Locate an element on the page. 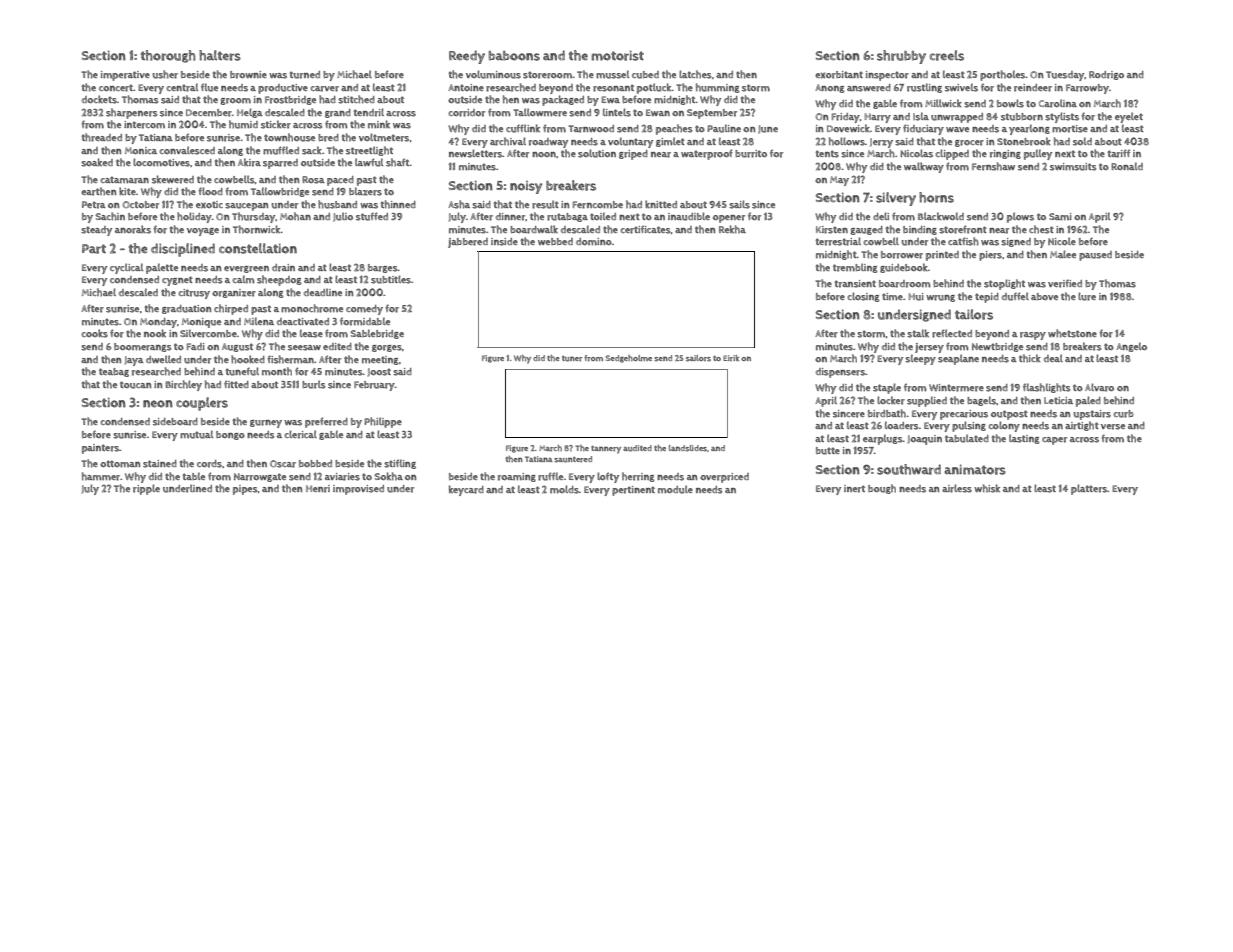 The image size is (1233, 952). Tarnwood is located at coordinates (591, 129).
